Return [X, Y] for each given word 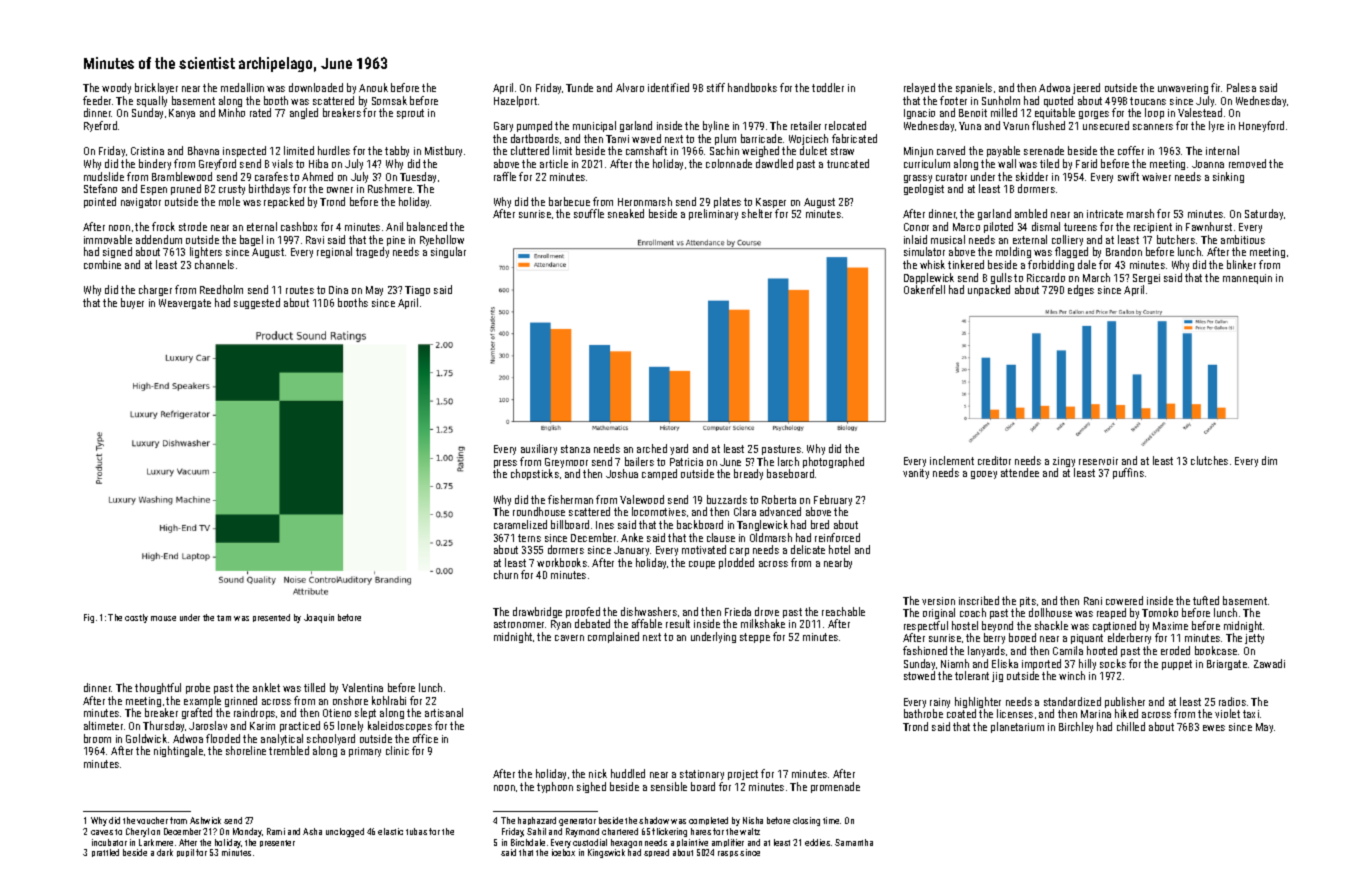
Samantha [854, 842]
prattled [105, 853]
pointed [100, 202]
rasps [728, 854]
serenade [1044, 150]
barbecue [569, 201]
